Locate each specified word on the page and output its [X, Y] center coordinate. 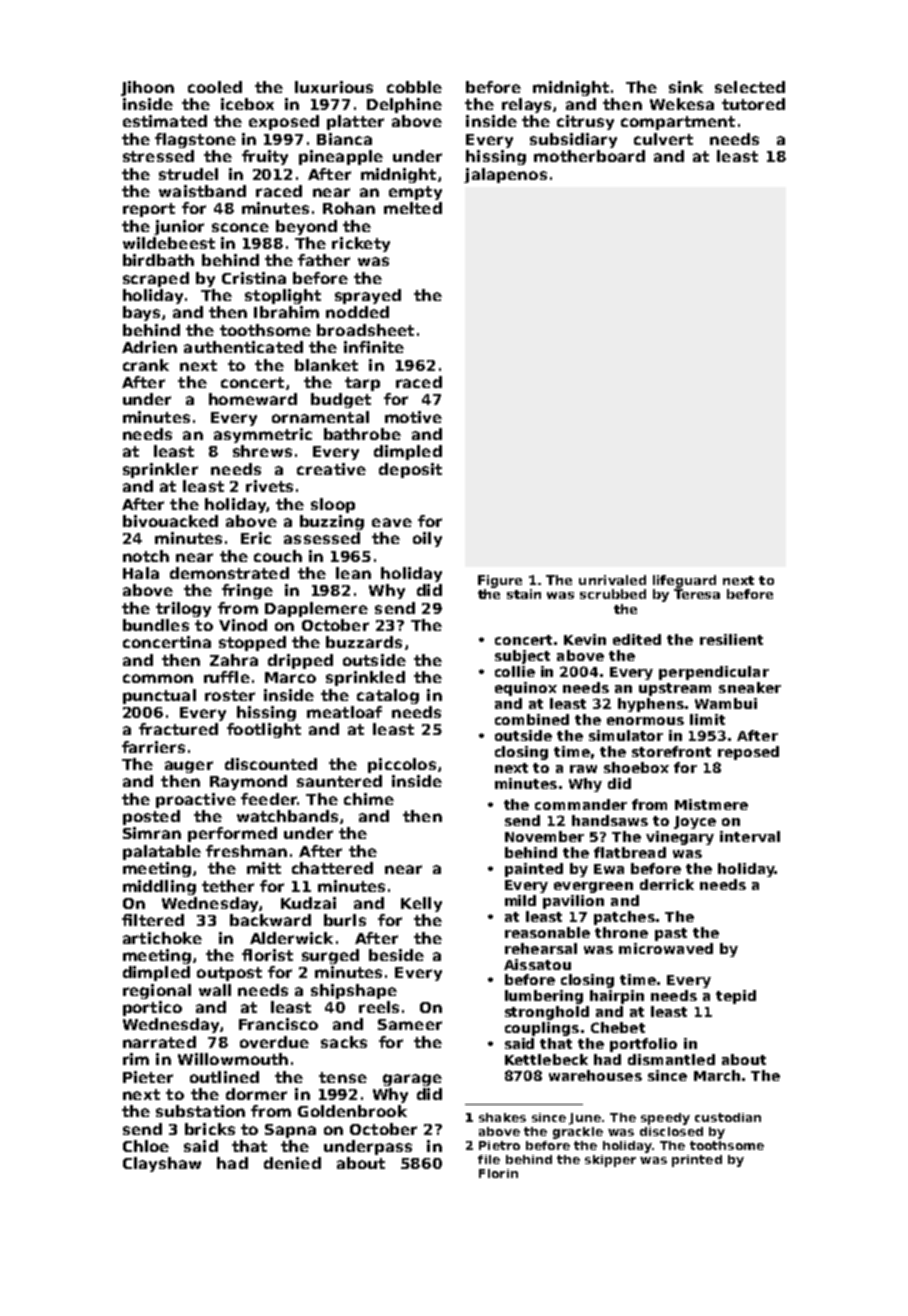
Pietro [499, 1145]
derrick [667, 884]
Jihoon [147, 88]
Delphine [404, 105]
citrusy [585, 122]
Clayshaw [162, 1164]
